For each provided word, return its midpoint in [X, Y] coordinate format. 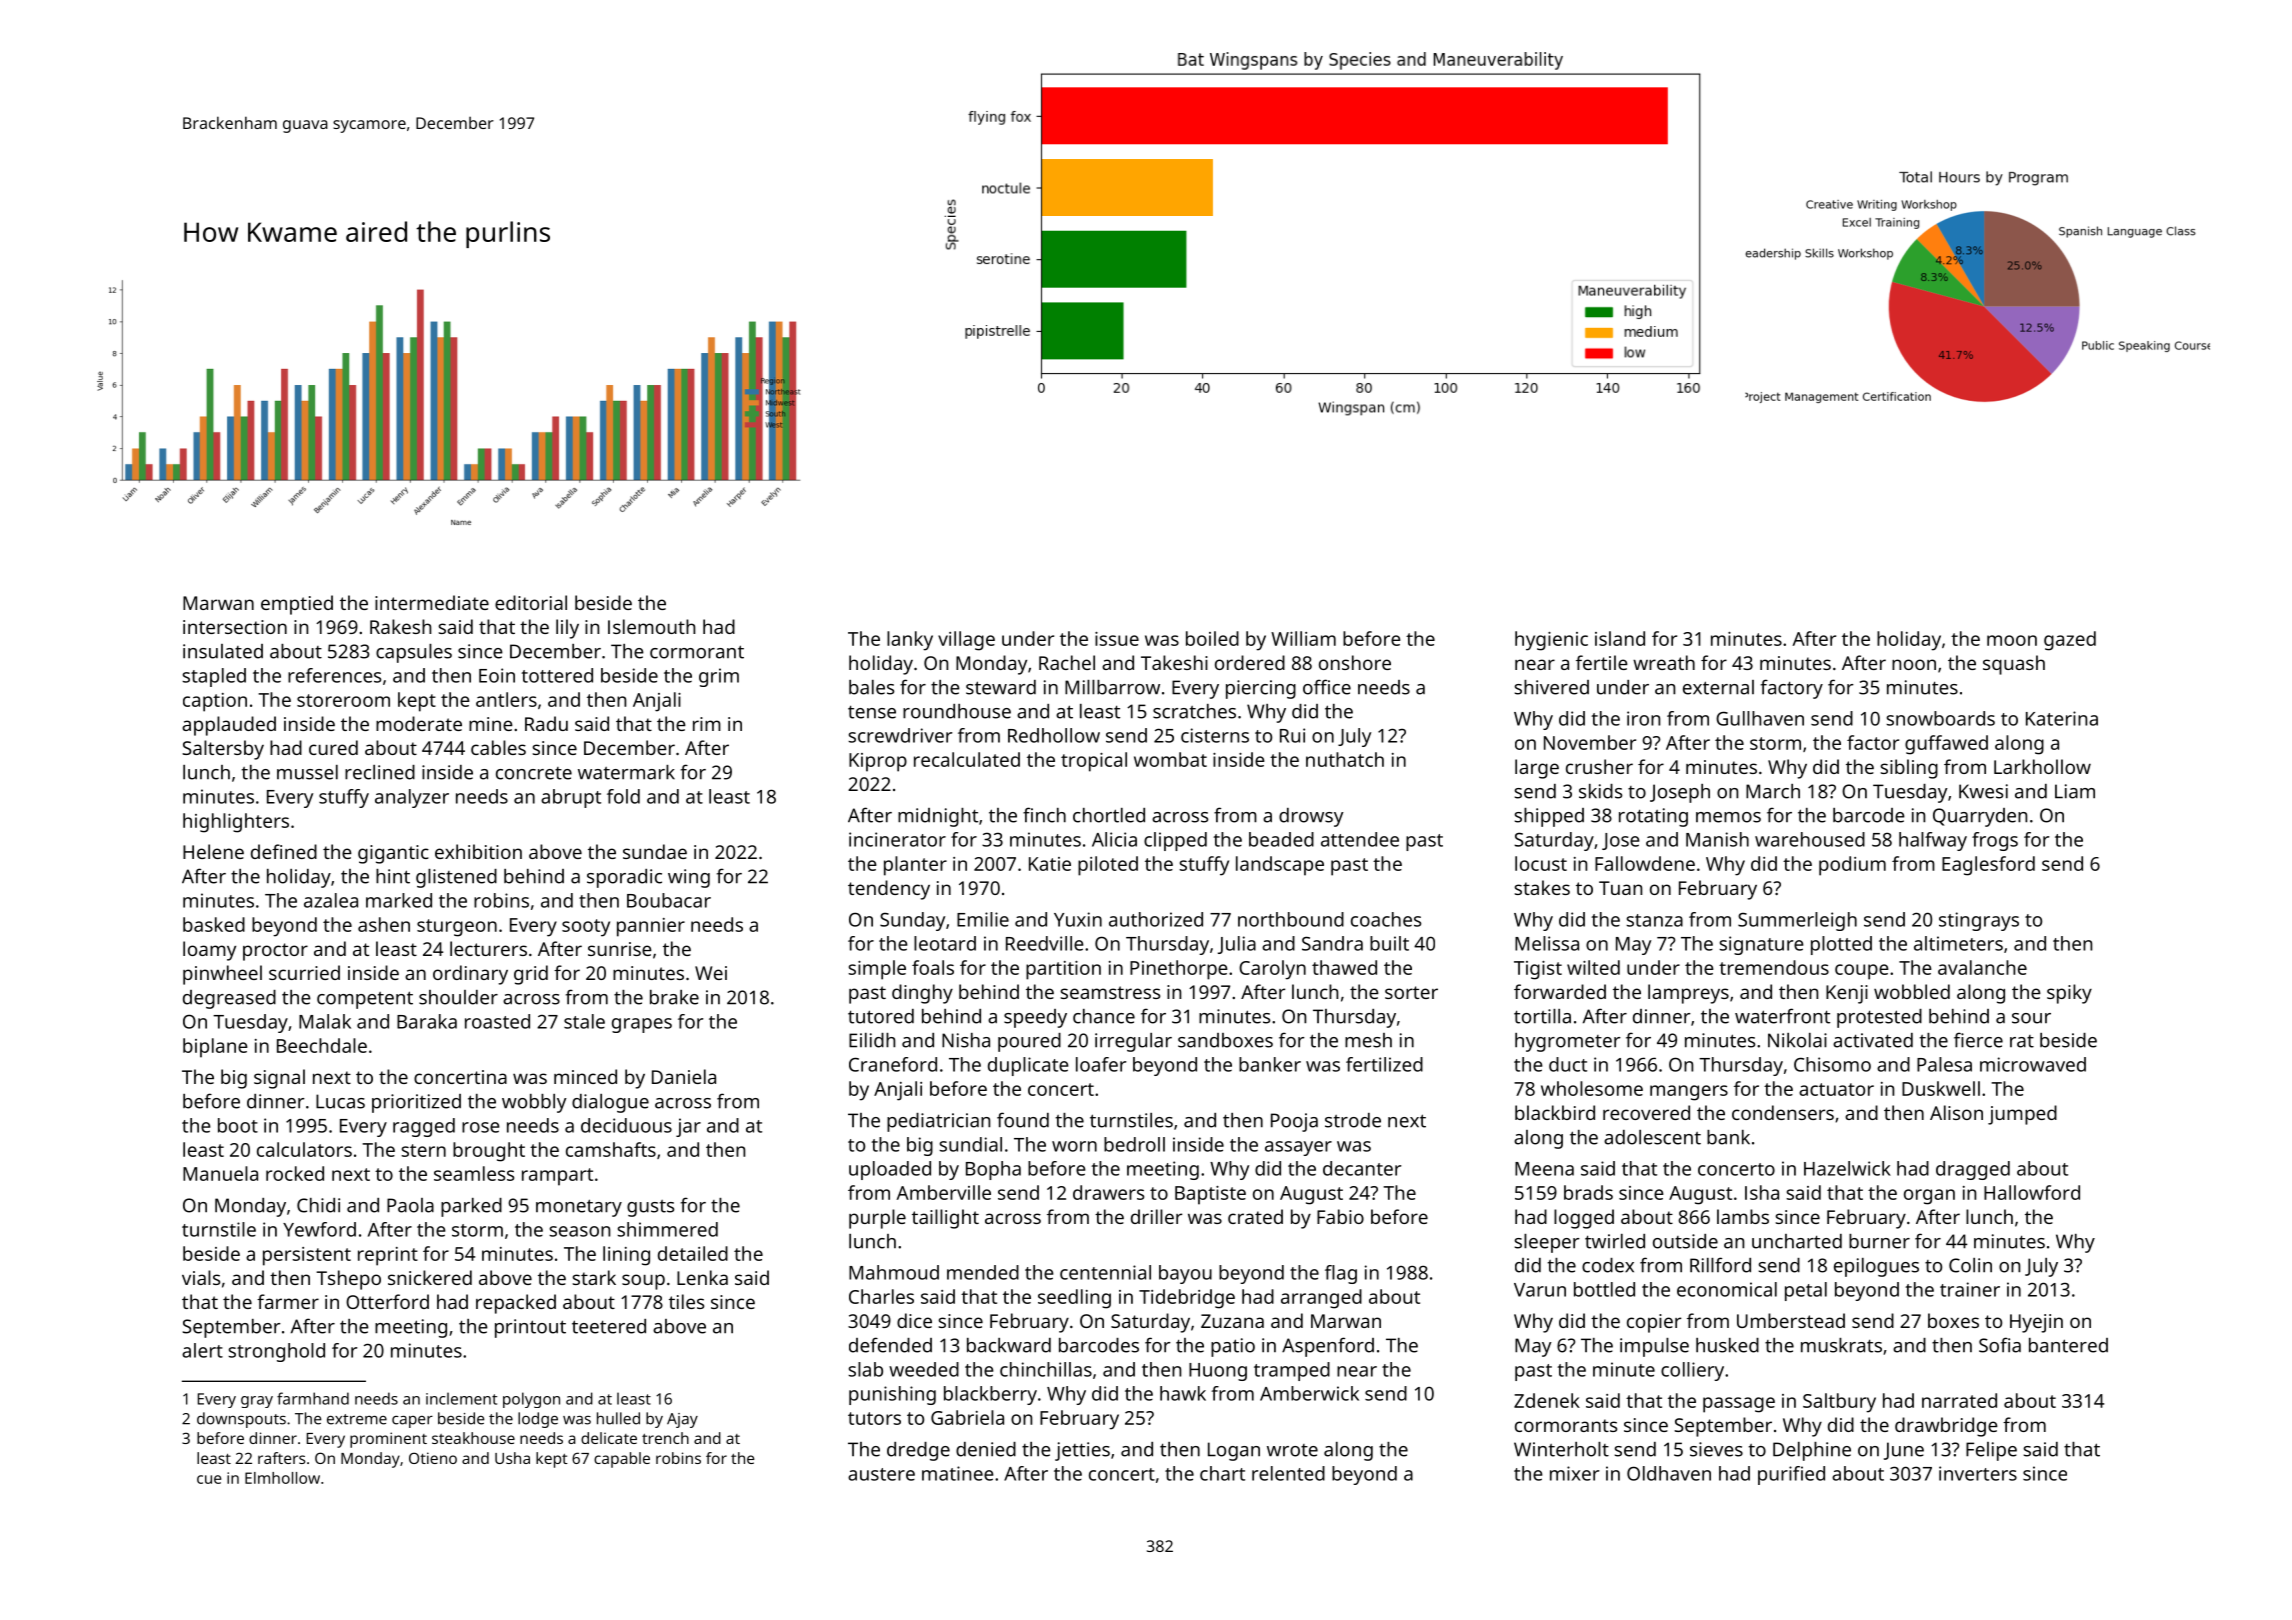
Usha [512, 1458]
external [1718, 687]
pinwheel [222, 975]
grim [719, 677]
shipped [1549, 817]
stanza [1654, 920]
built [1389, 943]
